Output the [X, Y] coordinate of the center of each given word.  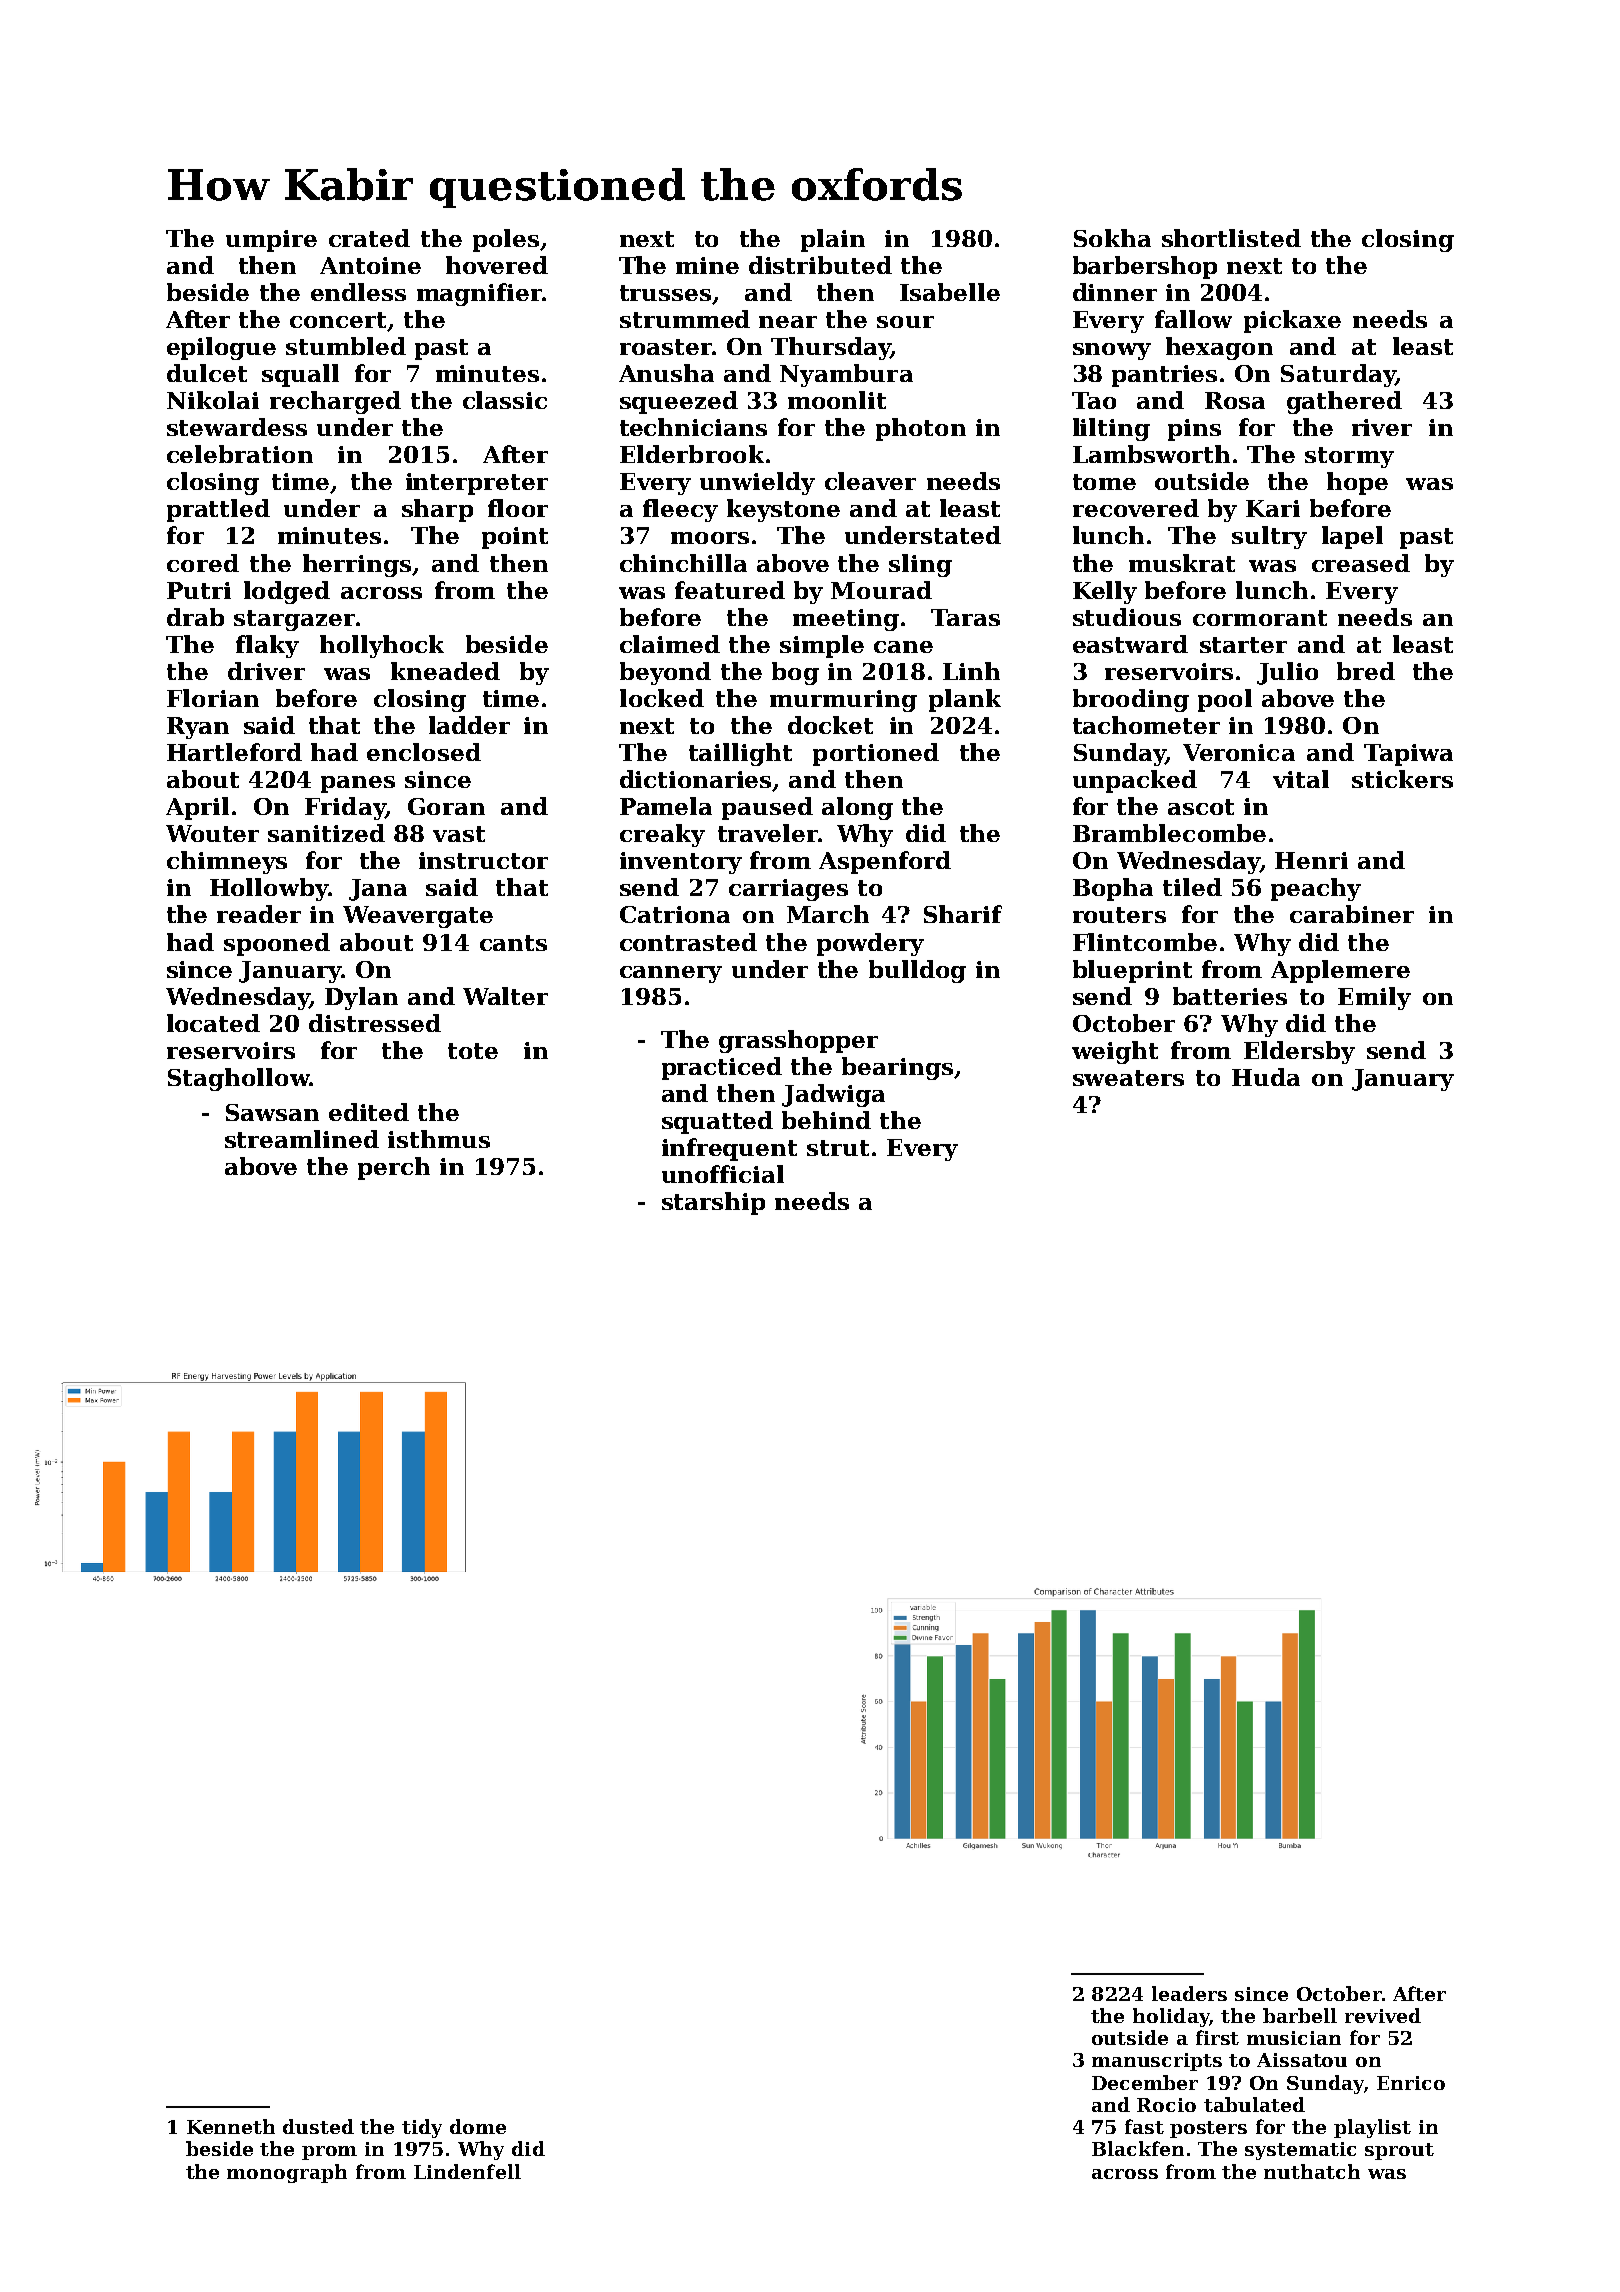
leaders [1189, 1993]
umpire [271, 241]
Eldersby [1299, 1052]
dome [478, 2126]
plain [833, 240]
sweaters [1128, 1078]
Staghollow [239, 1079]
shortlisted [1231, 238]
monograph [287, 2173]
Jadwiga [833, 1095]
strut [838, 1148]
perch [394, 1168]
